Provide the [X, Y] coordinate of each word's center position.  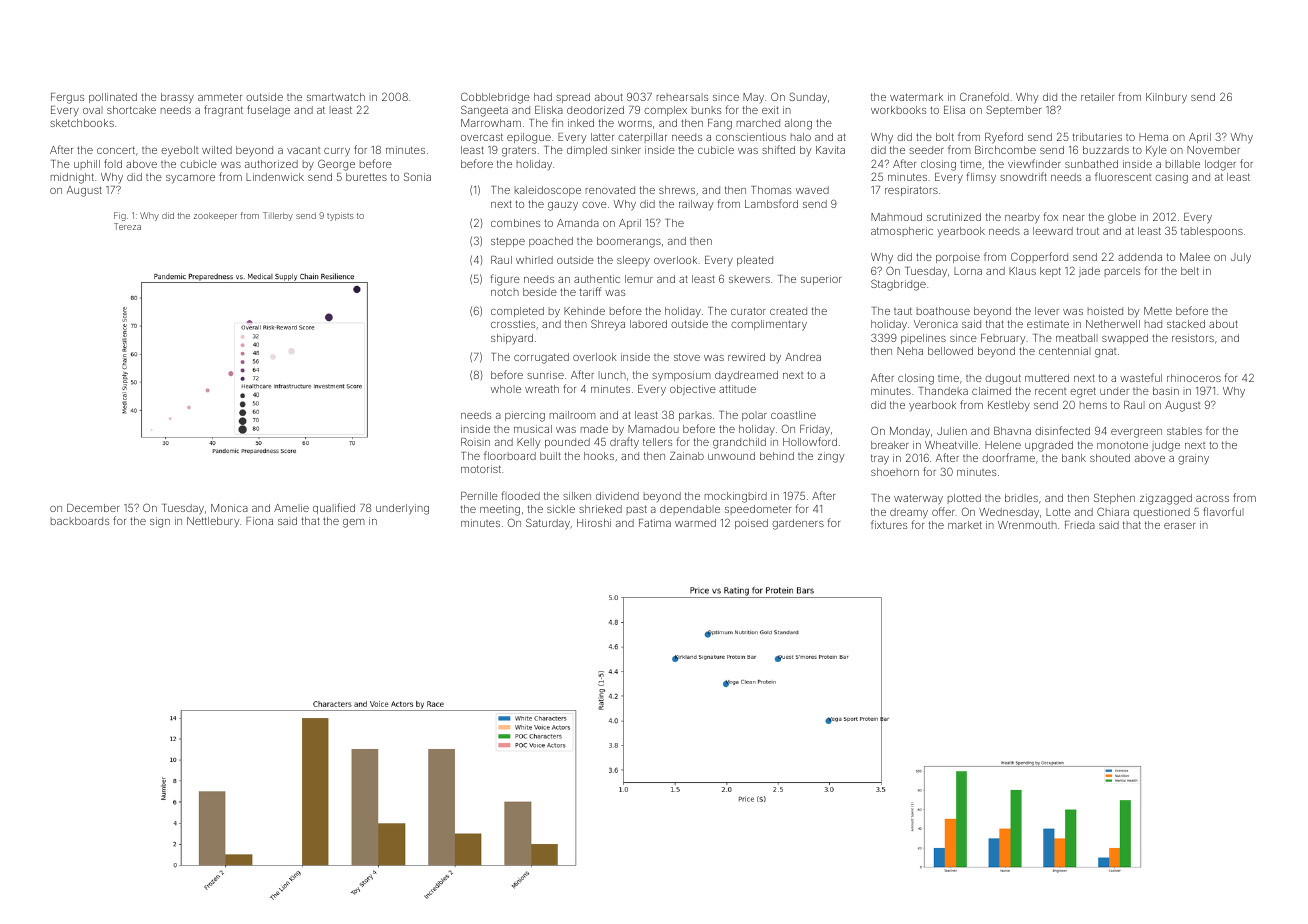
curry [337, 152]
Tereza [127, 226]
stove [687, 357]
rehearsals [682, 97]
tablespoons [1212, 232]
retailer [1097, 97]
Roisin [475, 442]
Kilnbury [1166, 98]
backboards [80, 521]
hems [1093, 405]
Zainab [687, 456]
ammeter [220, 97]
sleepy [633, 261]
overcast [482, 137]
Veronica [936, 324]
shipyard [512, 339]
